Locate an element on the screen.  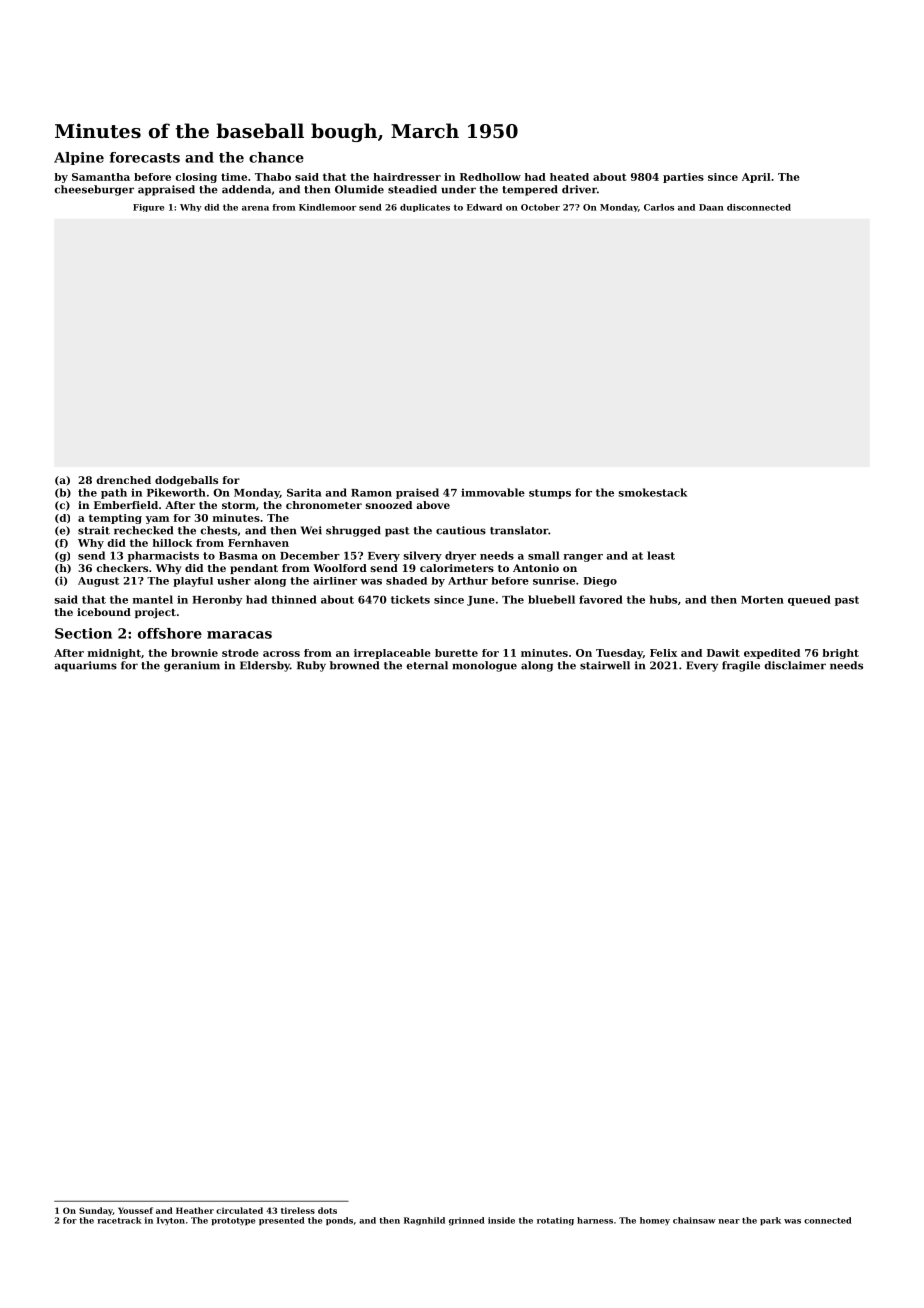
Kindlemoor is located at coordinates (327, 207).
